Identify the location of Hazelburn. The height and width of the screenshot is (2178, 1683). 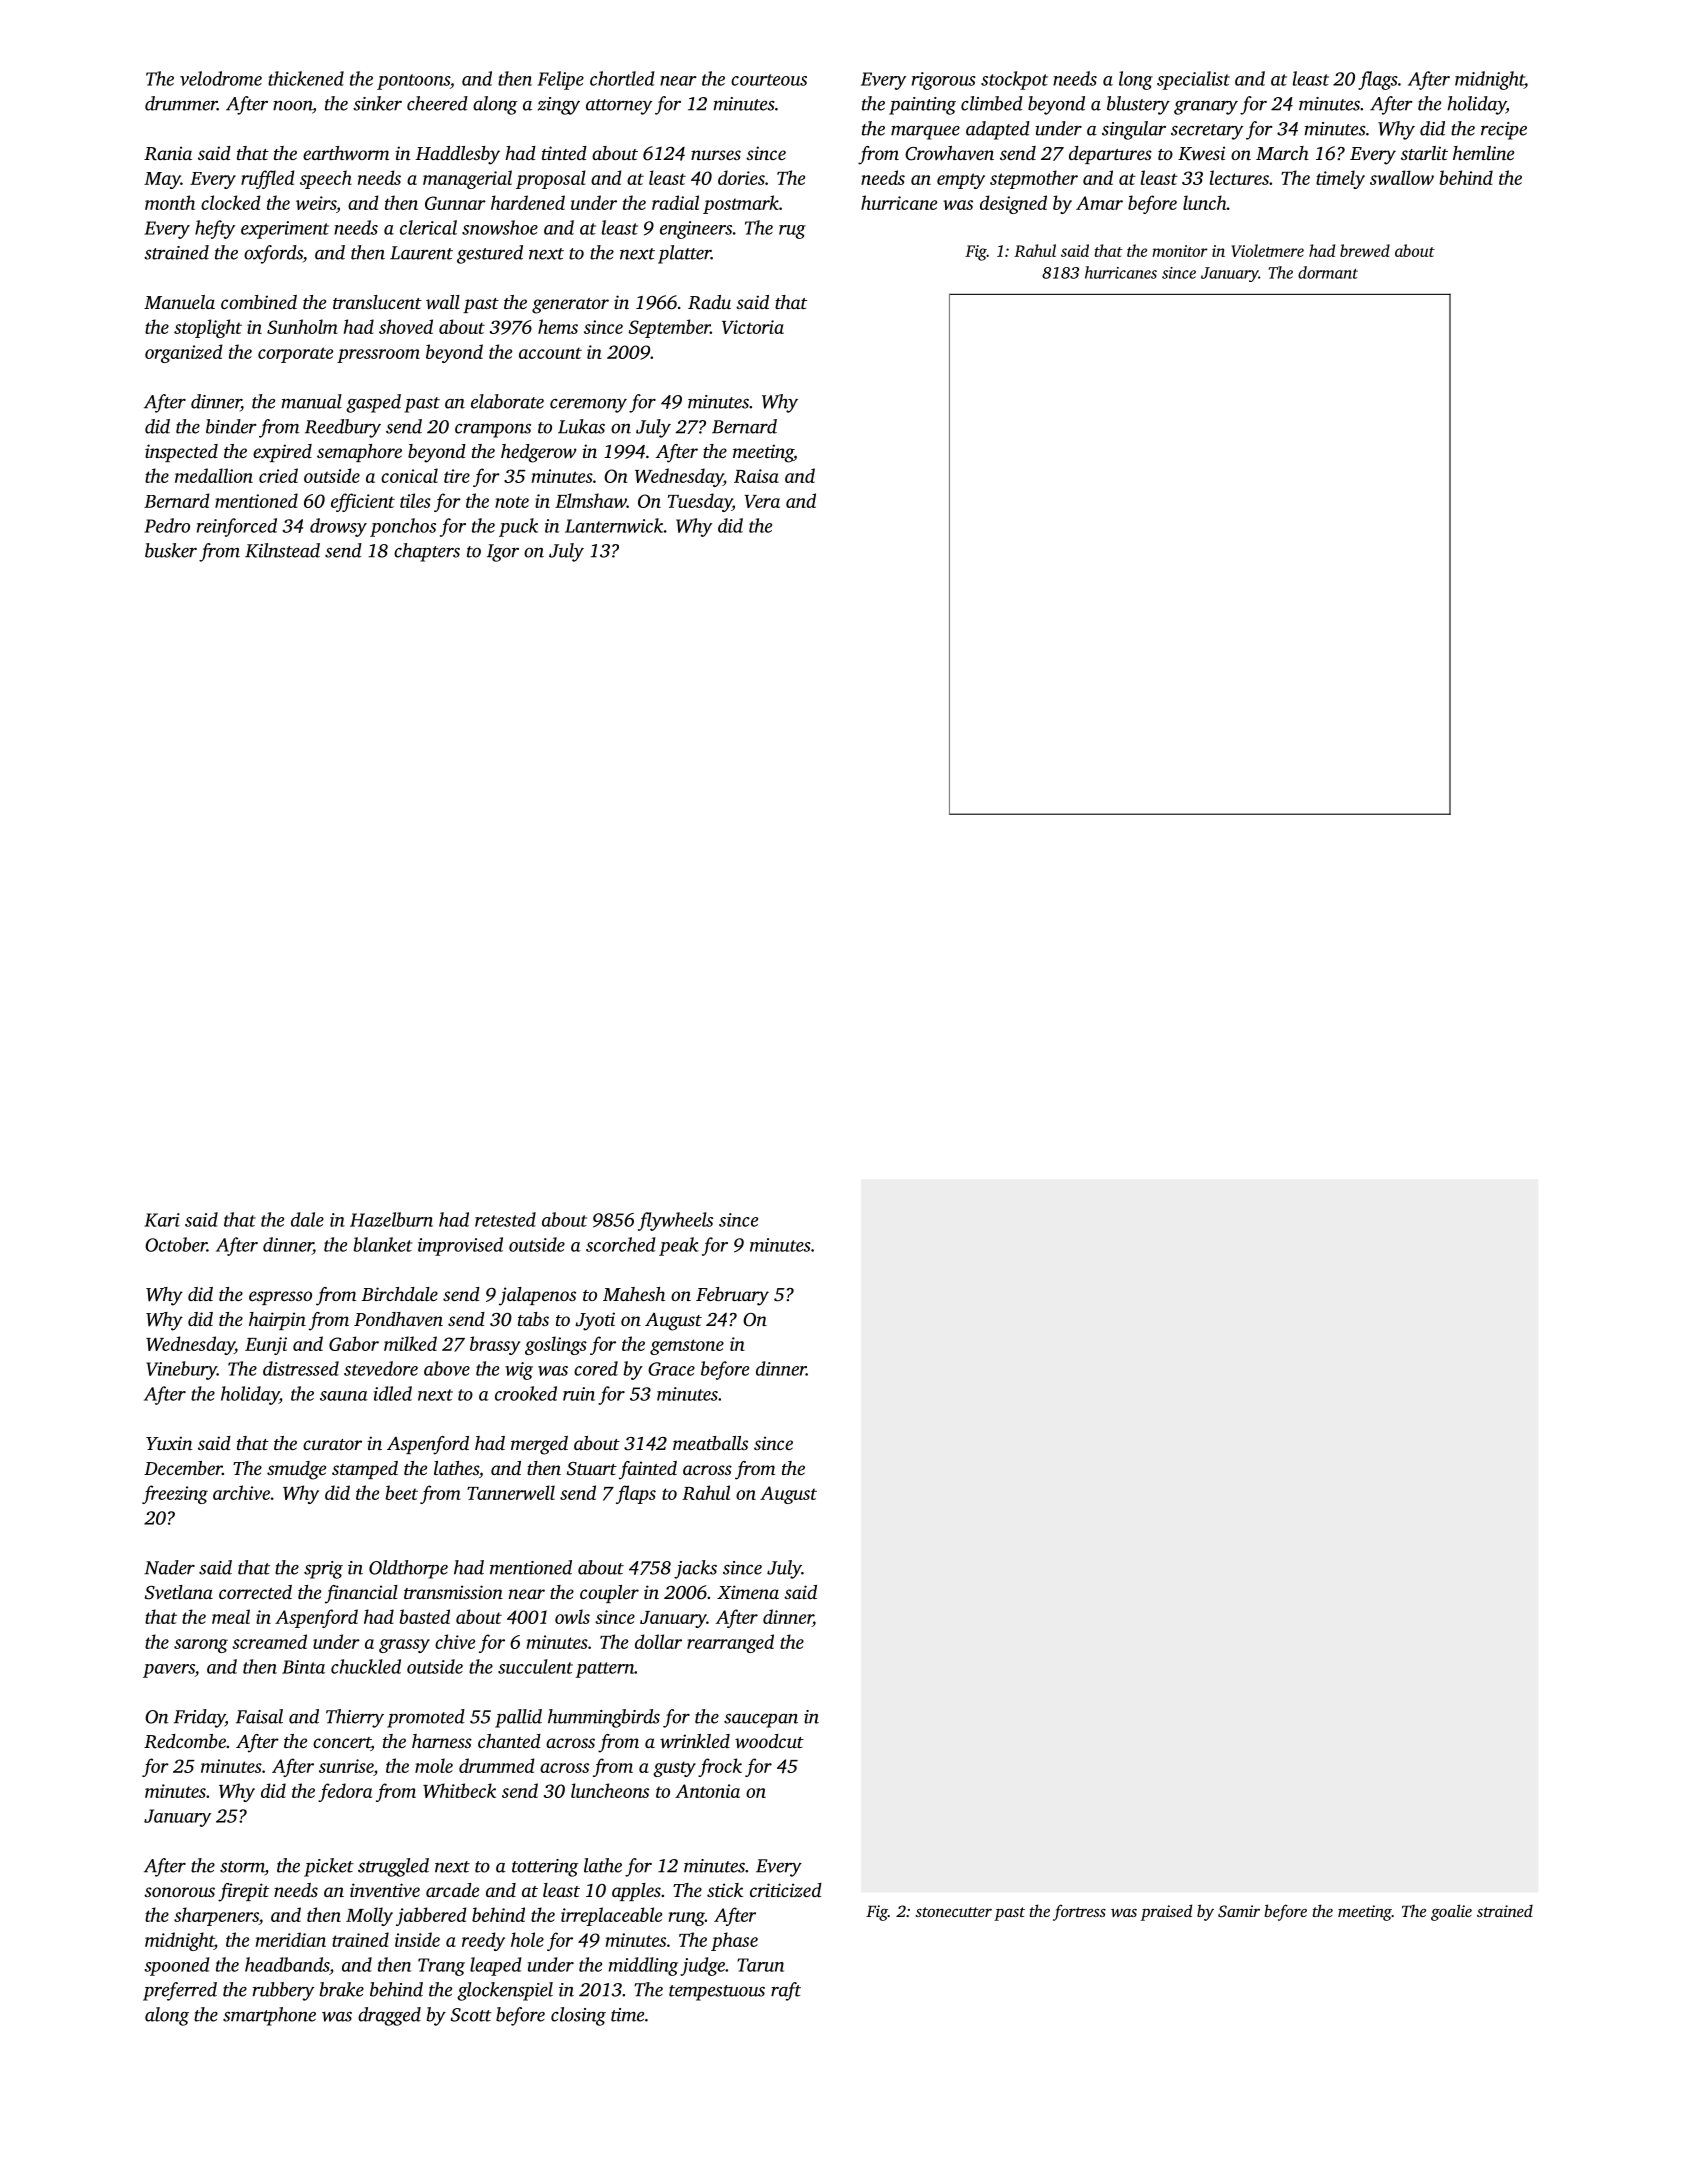
(391, 1219).
